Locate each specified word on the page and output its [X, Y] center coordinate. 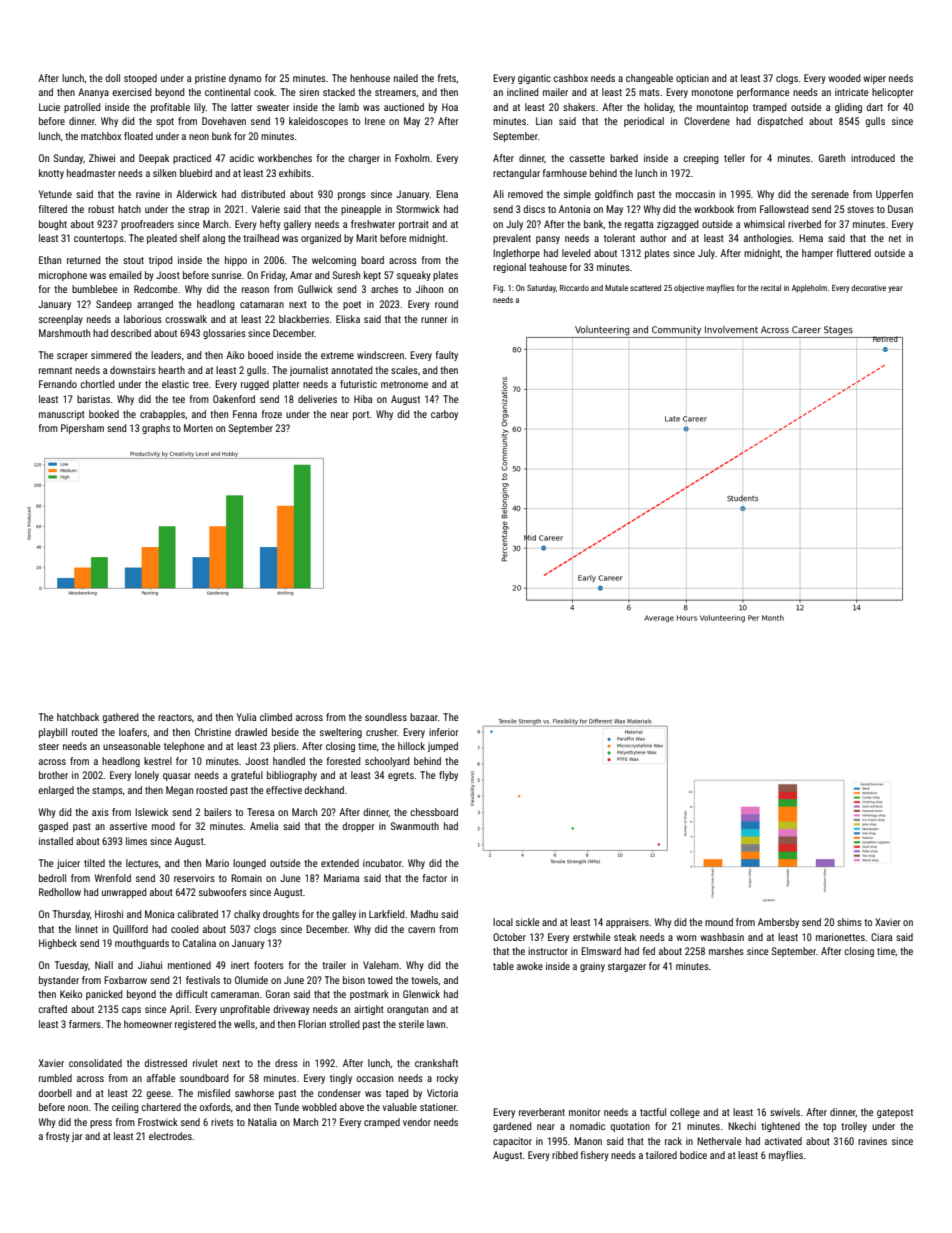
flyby [448, 776]
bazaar [424, 717]
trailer [334, 965]
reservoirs [194, 878]
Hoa [450, 107]
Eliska [348, 319]
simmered [111, 355]
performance [763, 93]
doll [112, 78]
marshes [726, 951]
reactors [175, 717]
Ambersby [778, 923]
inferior [443, 732]
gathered [120, 718]
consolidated [95, 1063]
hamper [817, 254]
